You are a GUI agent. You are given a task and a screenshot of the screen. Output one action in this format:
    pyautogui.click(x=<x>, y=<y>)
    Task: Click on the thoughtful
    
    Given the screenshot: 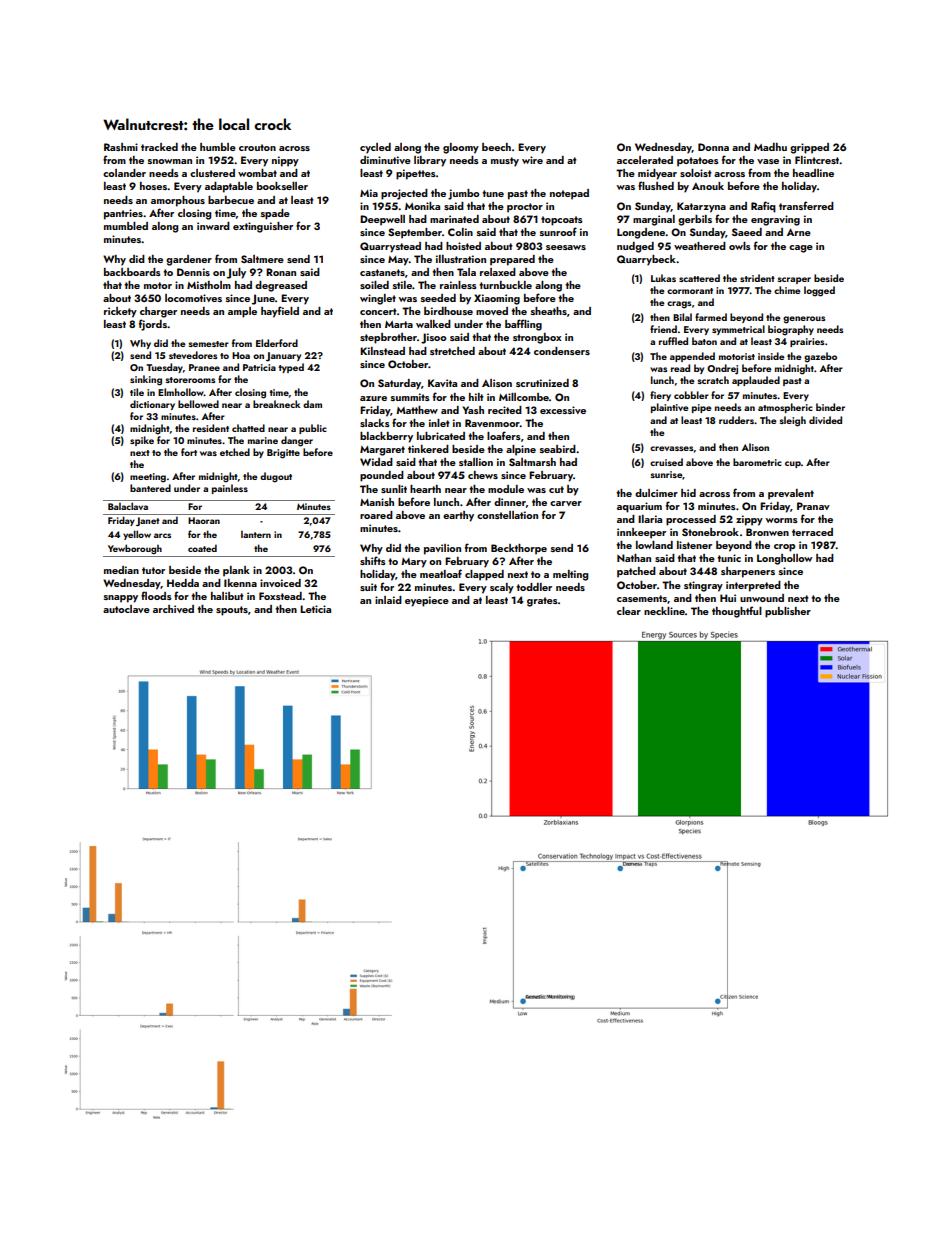 What is the action you would take?
    pyautogui.click(x=737, y=612)
